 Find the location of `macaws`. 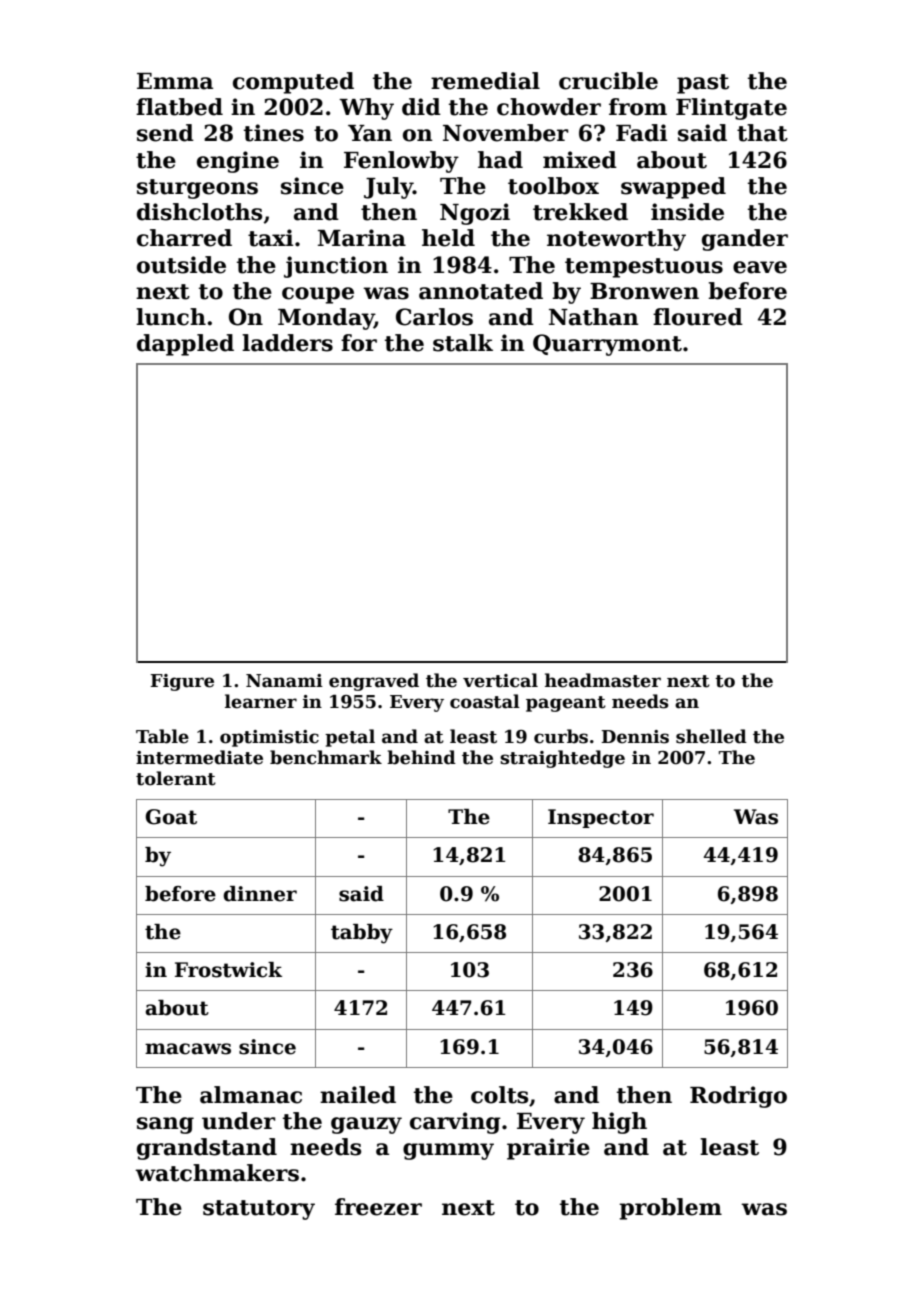

macaws is located at coordinates (188, 1049).
